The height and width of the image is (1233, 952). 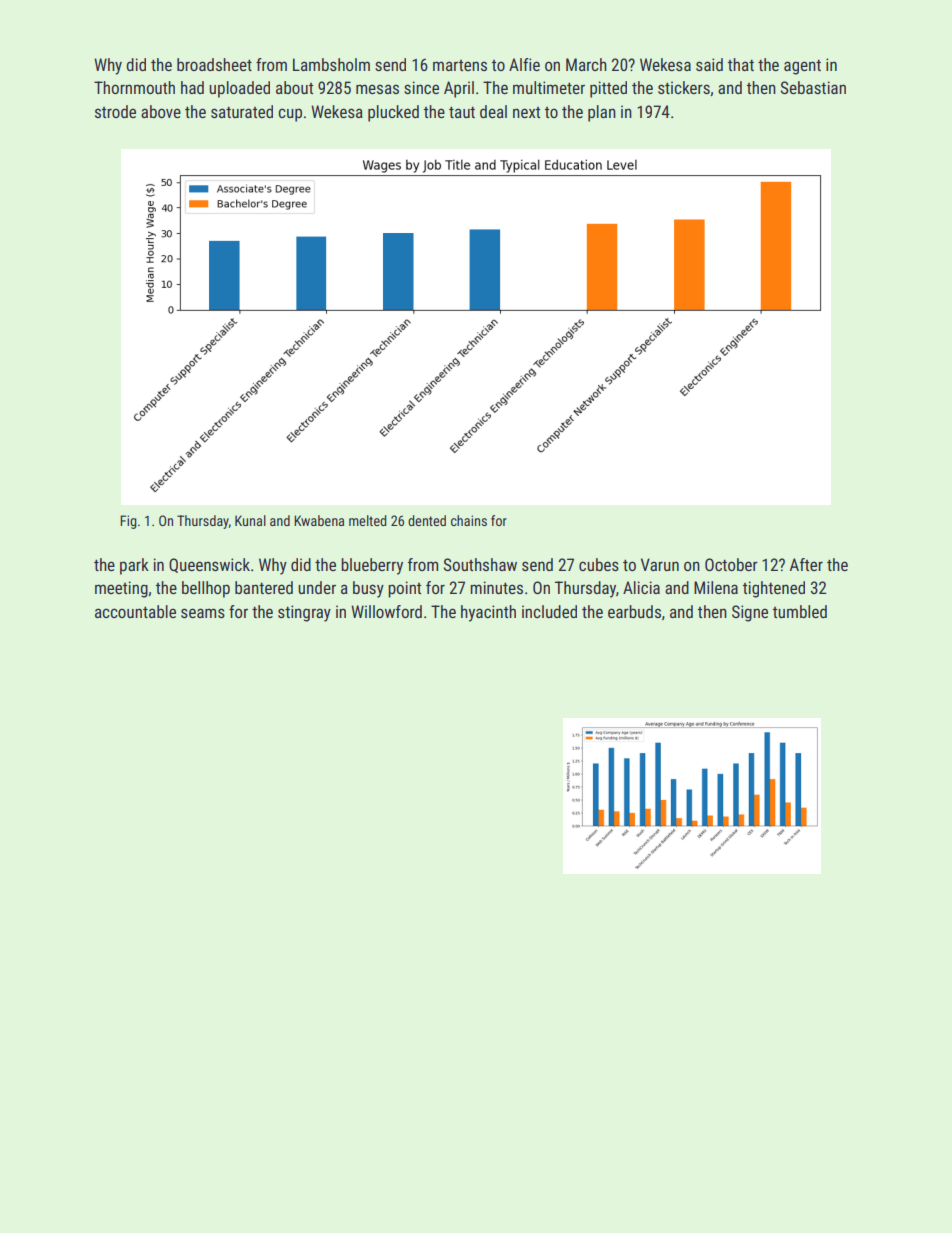 What do you see at coordinates (214, 64) in the image?
I see `broadsheet` at bounding box center [214, 64].
